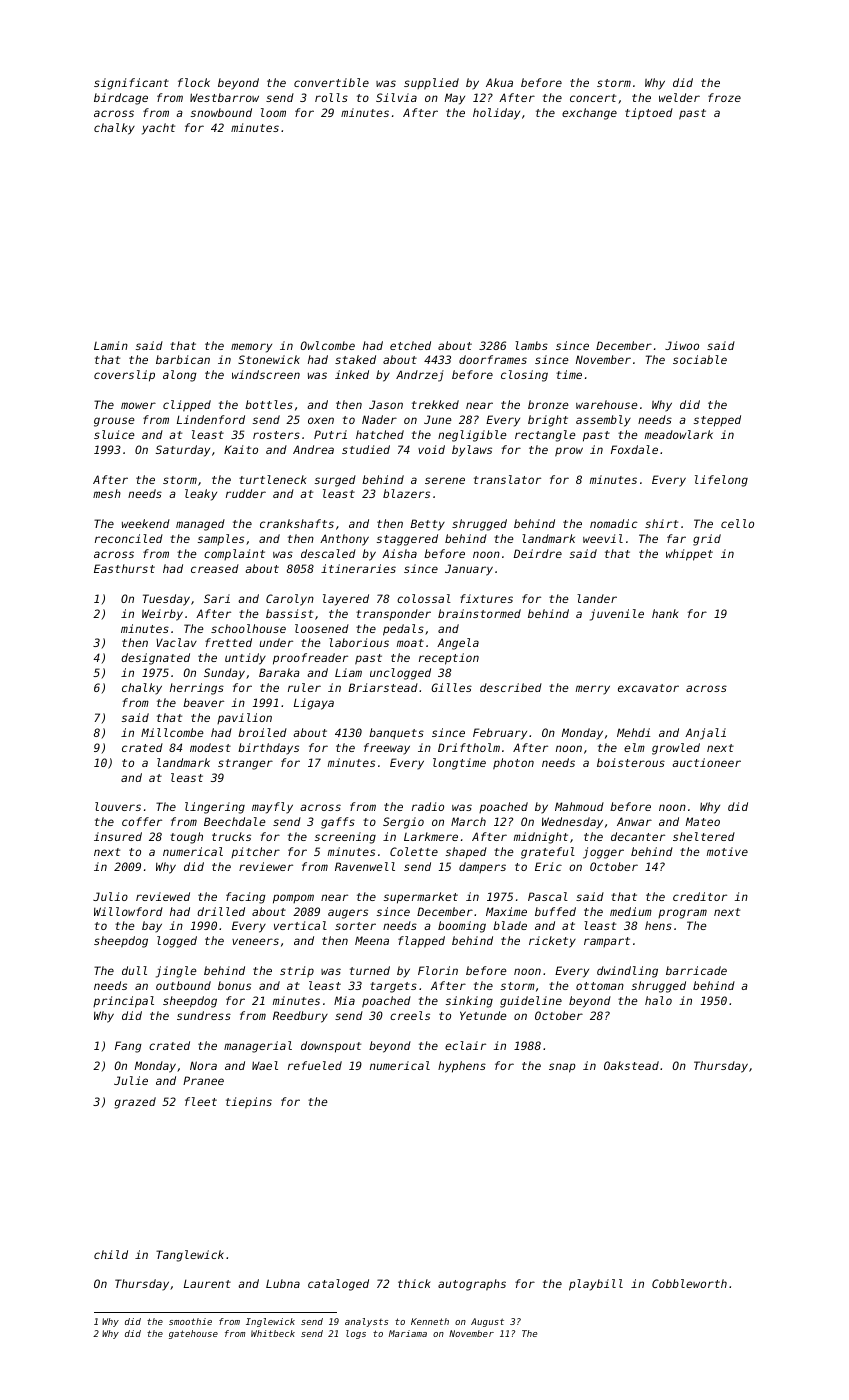 This document has width=849, height=1400. What do you see at coordinates (344, 1000) in the document?
I see `Mia` at bounding box center [344, 1000].
